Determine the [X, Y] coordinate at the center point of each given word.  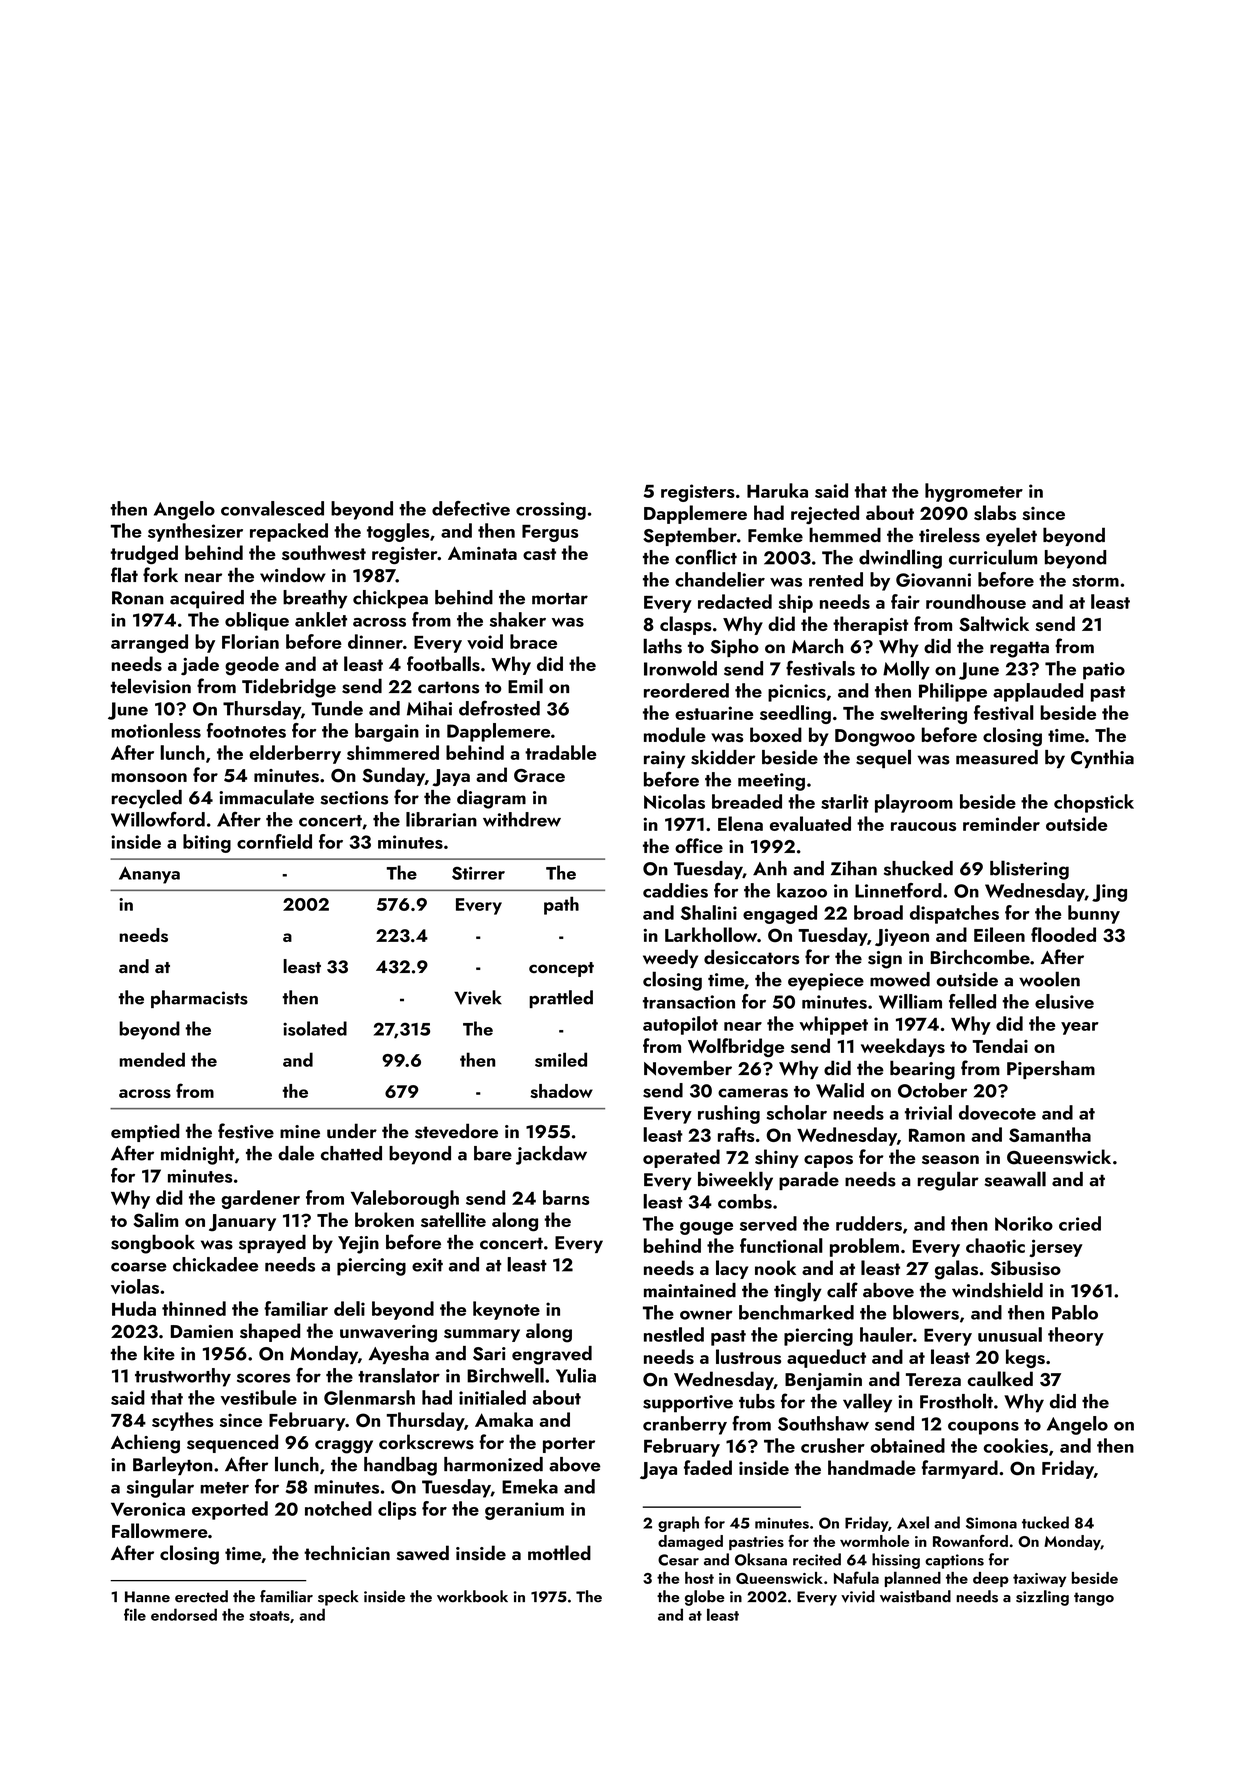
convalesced [272, 508]
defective [471, 508]
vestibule [259, 1397]
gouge [706, 1228]
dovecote [997, 1112]
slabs [995, 512]
